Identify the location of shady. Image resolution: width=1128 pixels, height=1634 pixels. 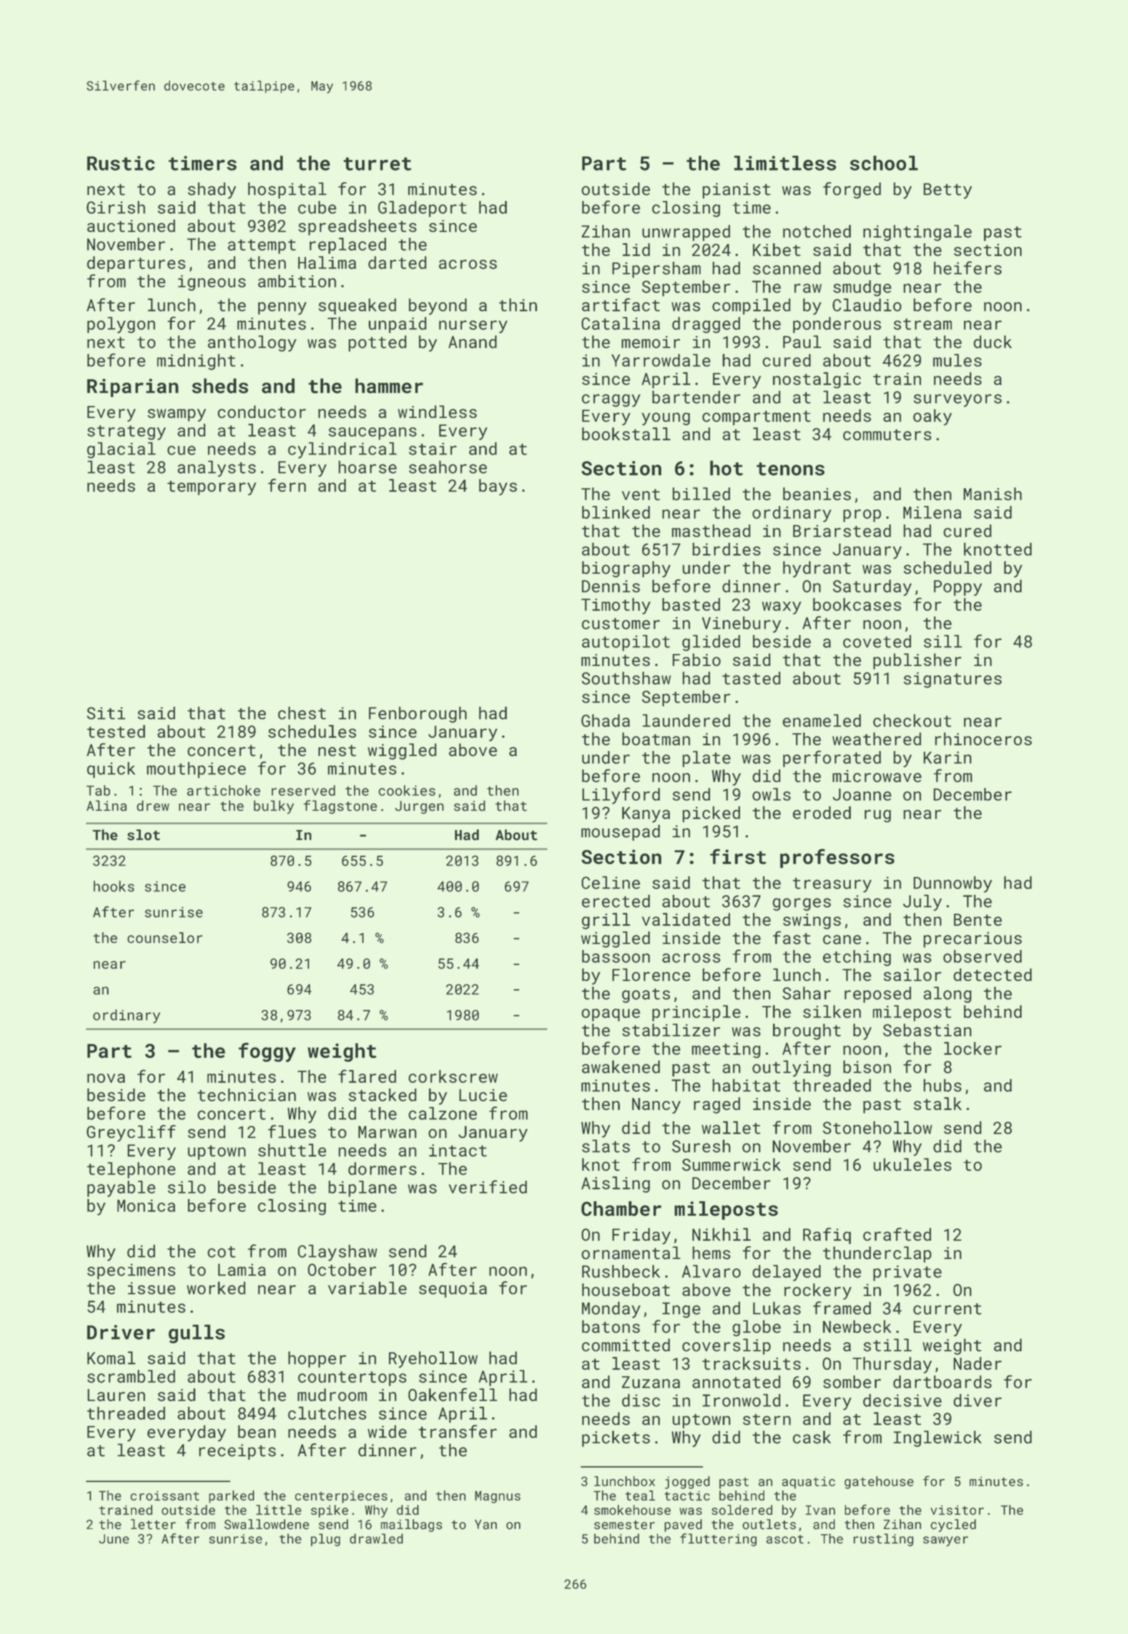
(212, 190).
